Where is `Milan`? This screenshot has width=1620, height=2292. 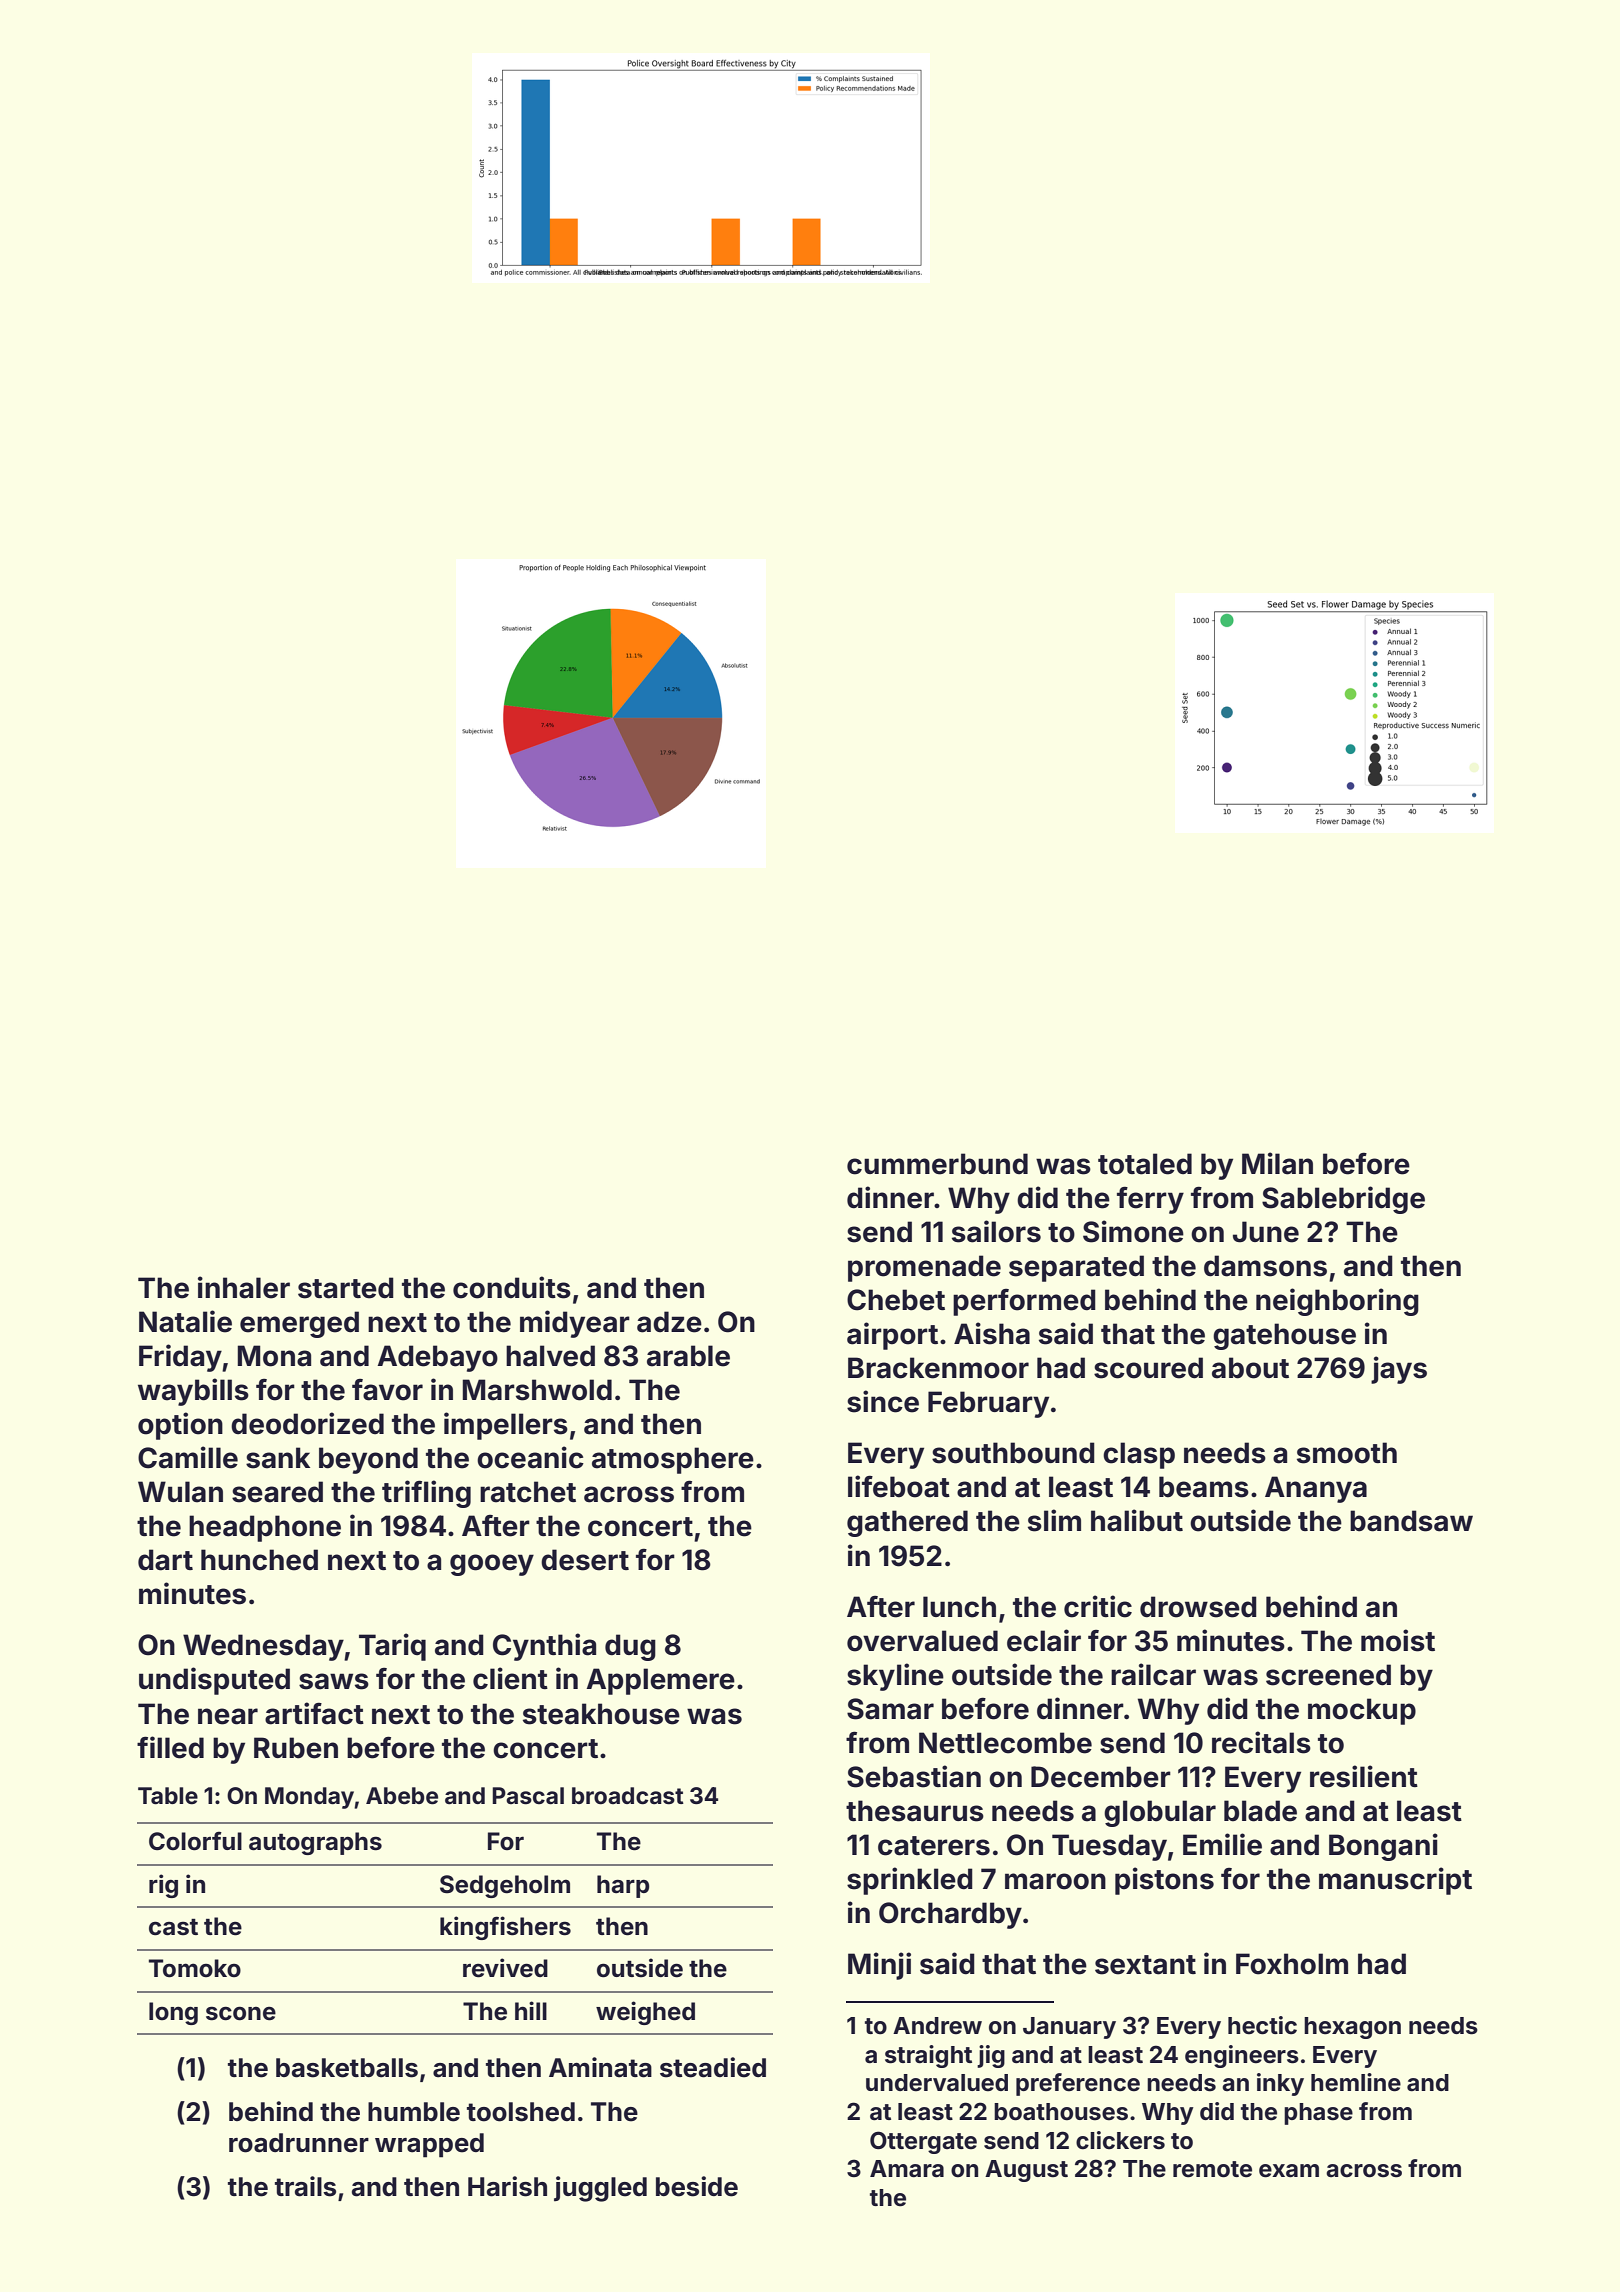
Milan is located at coordinates (1277, 1163).
